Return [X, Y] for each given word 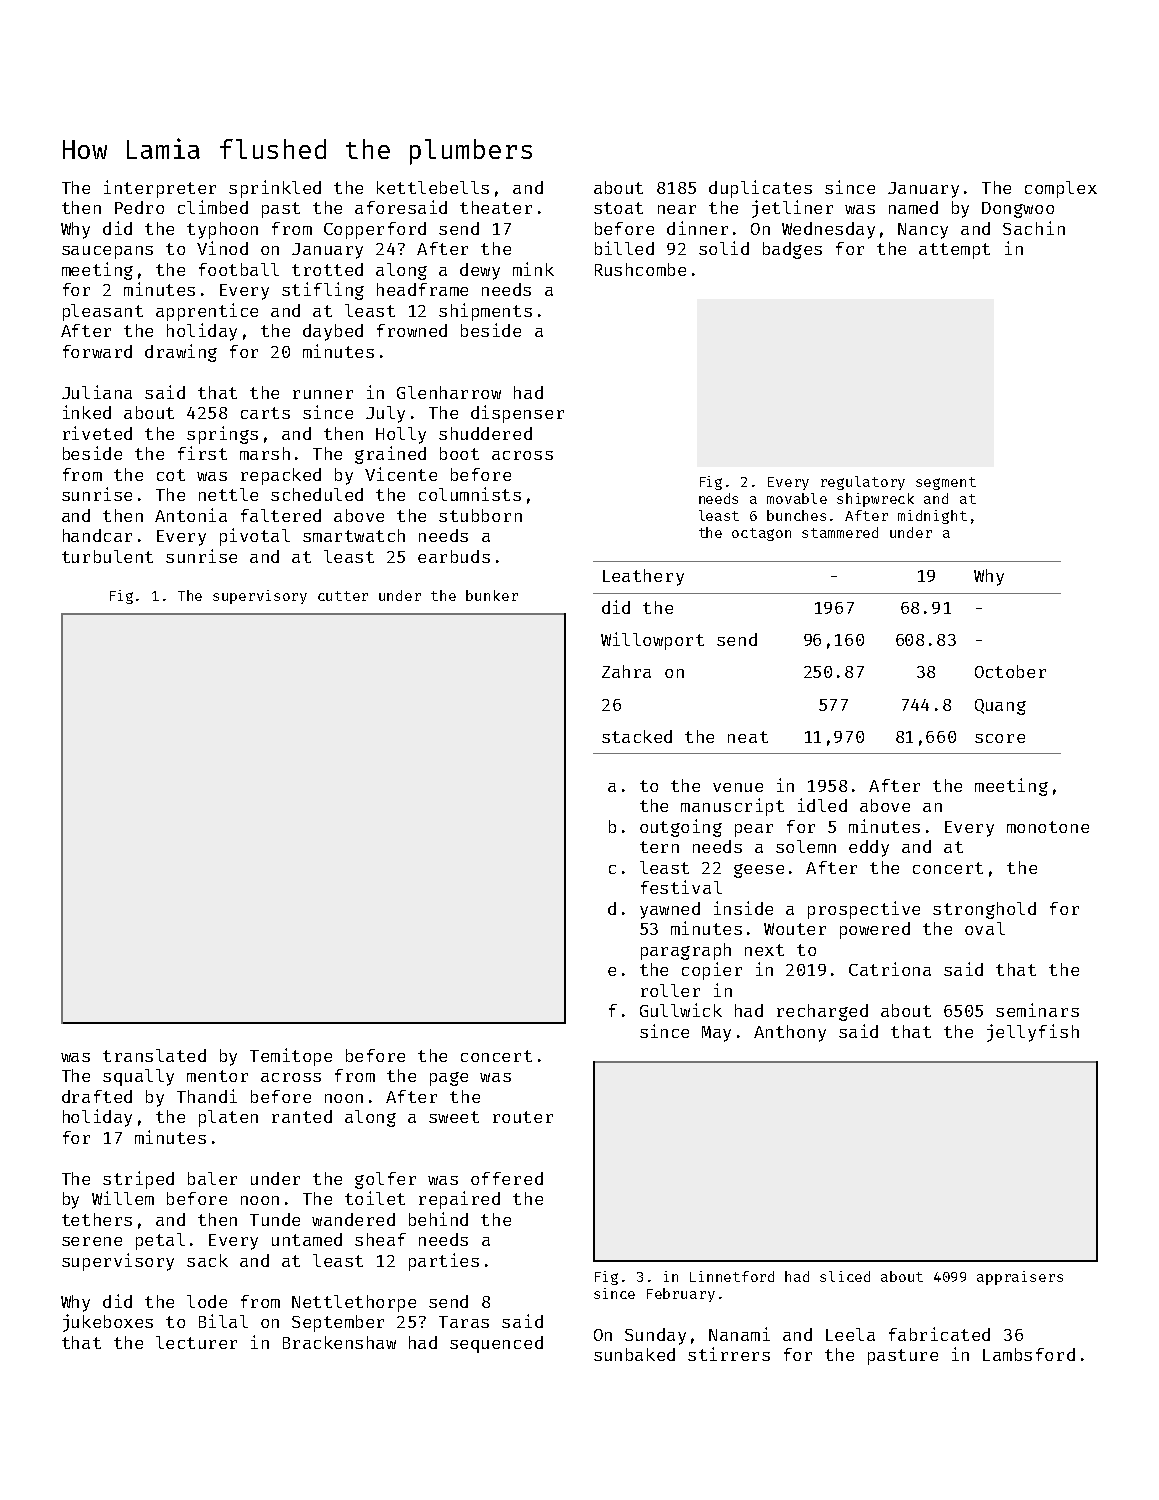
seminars [1037, 1010]
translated [154, 1055]
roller [670, 990]
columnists [470, 494]
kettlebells [433, 187]
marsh [265, 453]
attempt [954, 251]
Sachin [1034, 228]
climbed [213, 207]
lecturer [196, 1342]
